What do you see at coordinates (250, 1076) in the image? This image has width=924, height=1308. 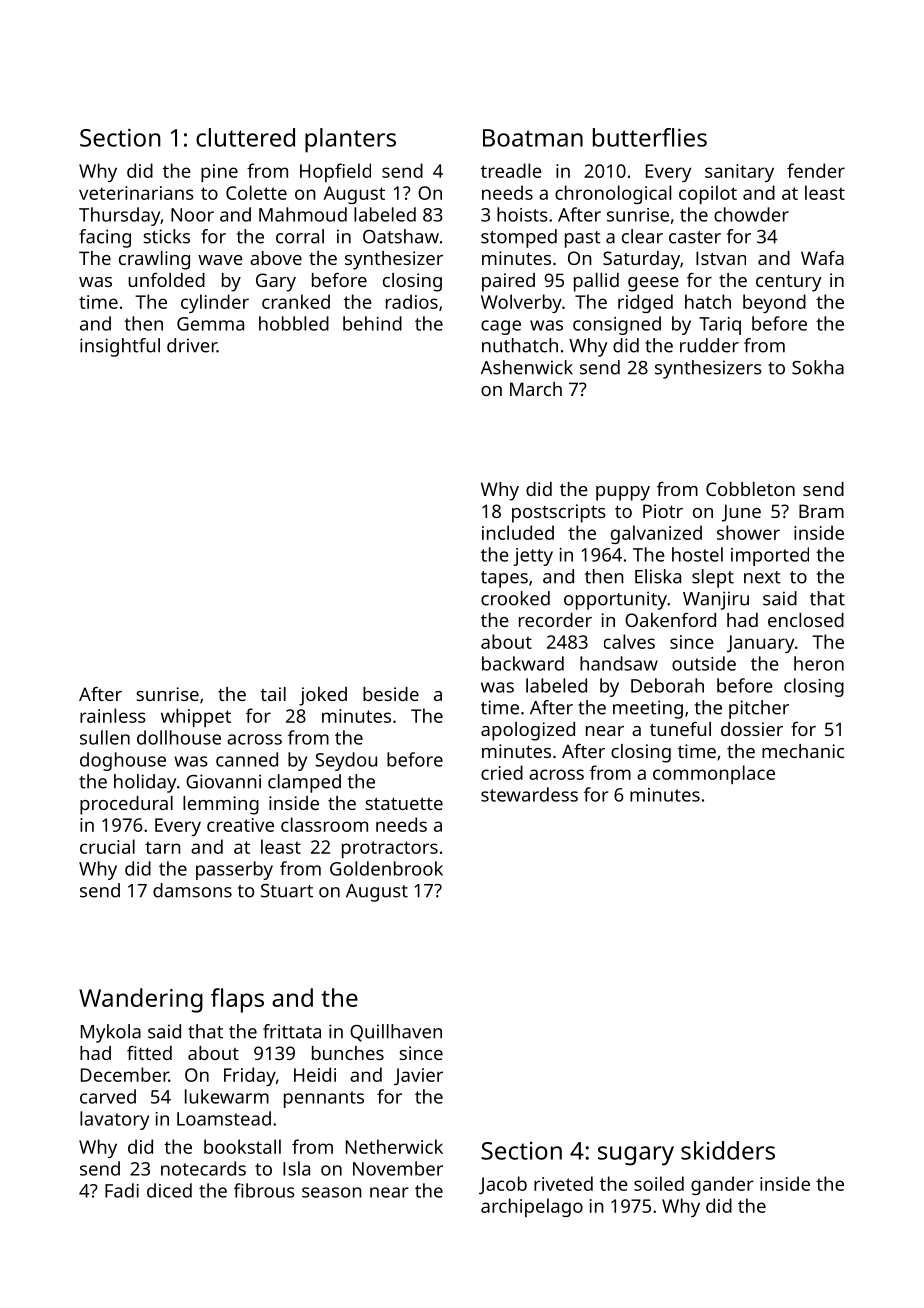 I see `Friday` at bounding box center [250, 1076].
